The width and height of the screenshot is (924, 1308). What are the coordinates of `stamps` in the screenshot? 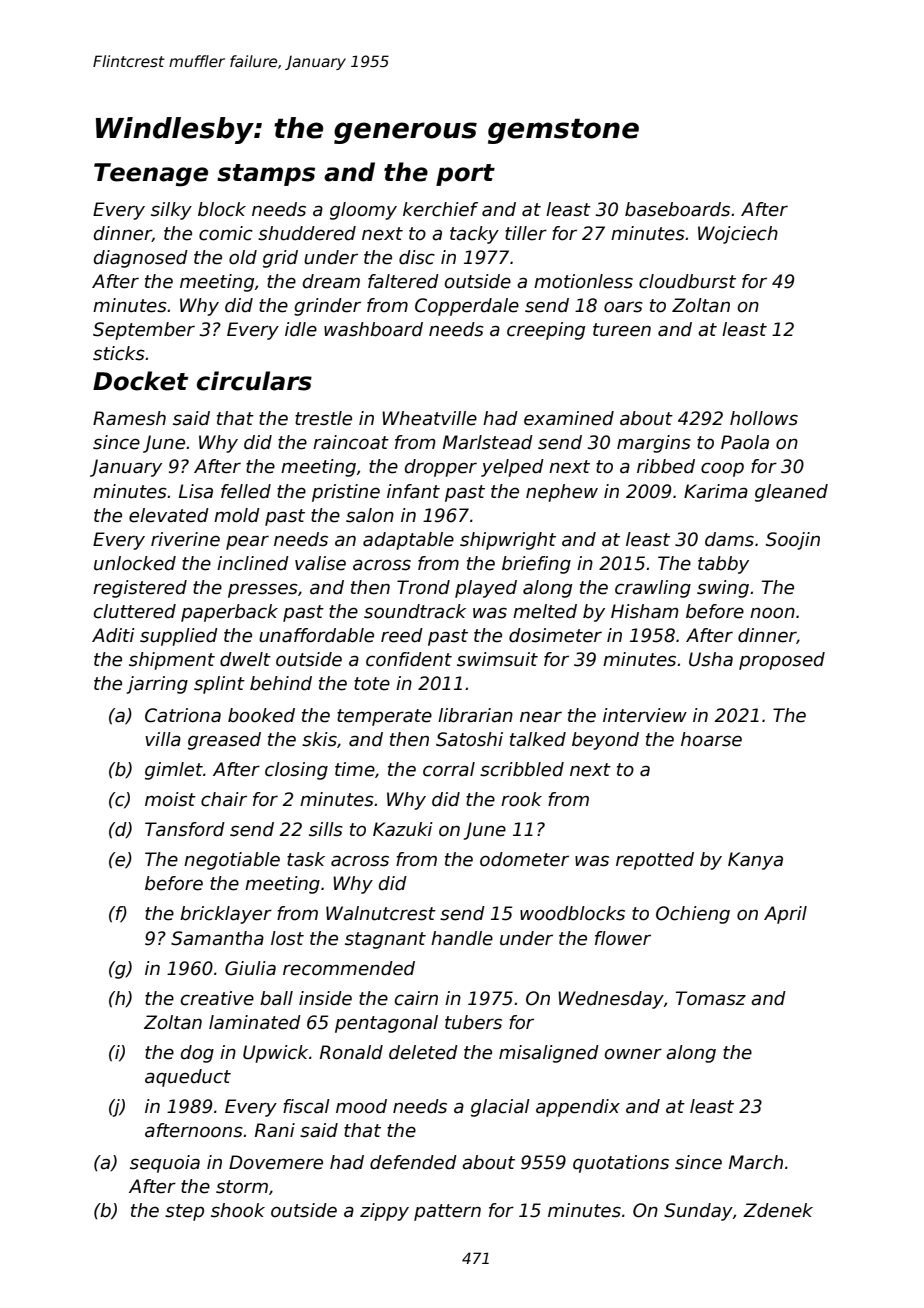 It's located at (266, 175).
